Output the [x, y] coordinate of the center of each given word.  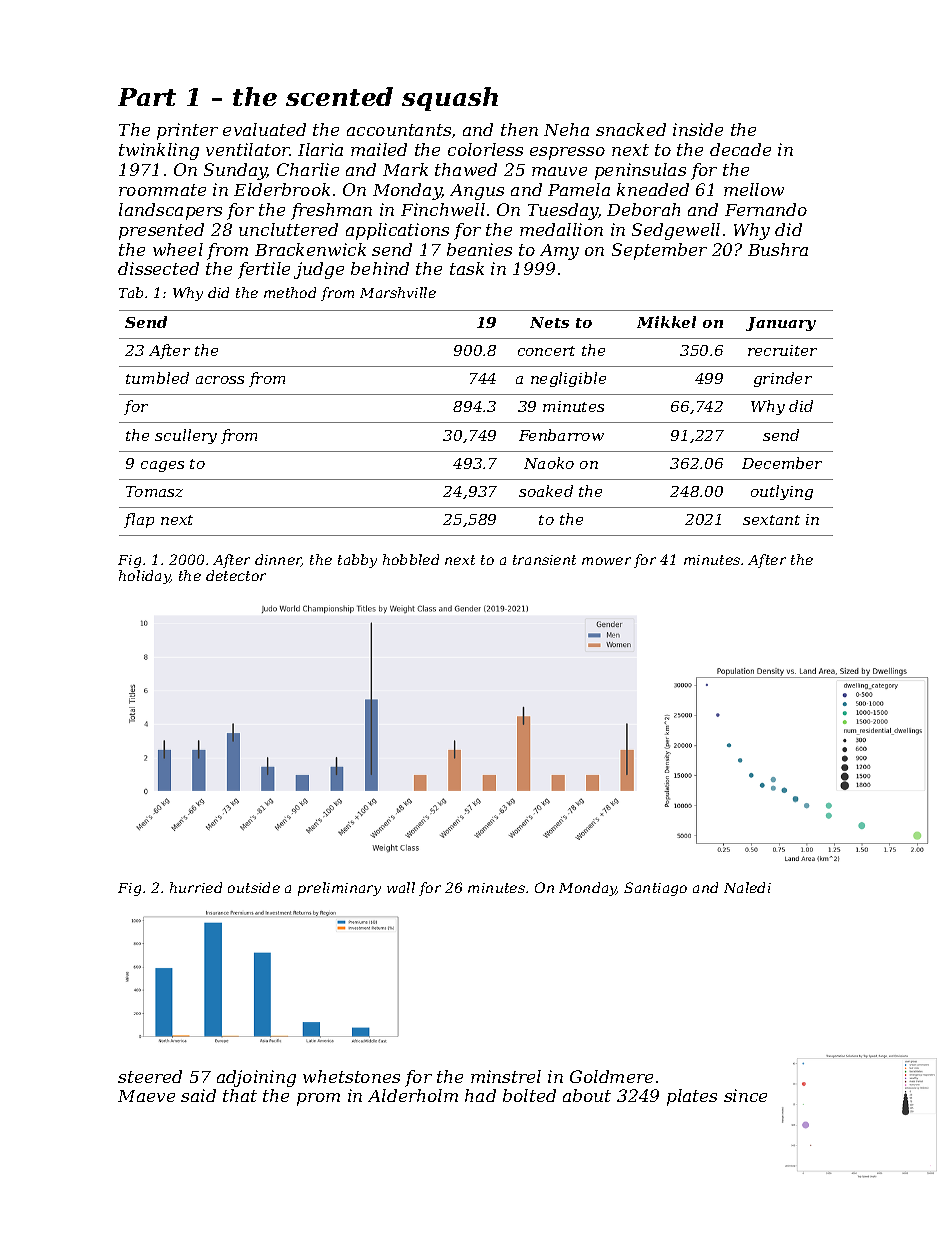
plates [692, 1097]
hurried [196, 887]
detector [236, 575]
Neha [566, 129]
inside [698, 129]
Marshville [398, 292]
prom [318, 1099]
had [480, 1095]
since [745, 1095]
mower [606, 561]
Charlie [308, 169]
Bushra [778, 249]
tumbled [157, 378]
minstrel [506, 1076]
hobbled [411, 559]
